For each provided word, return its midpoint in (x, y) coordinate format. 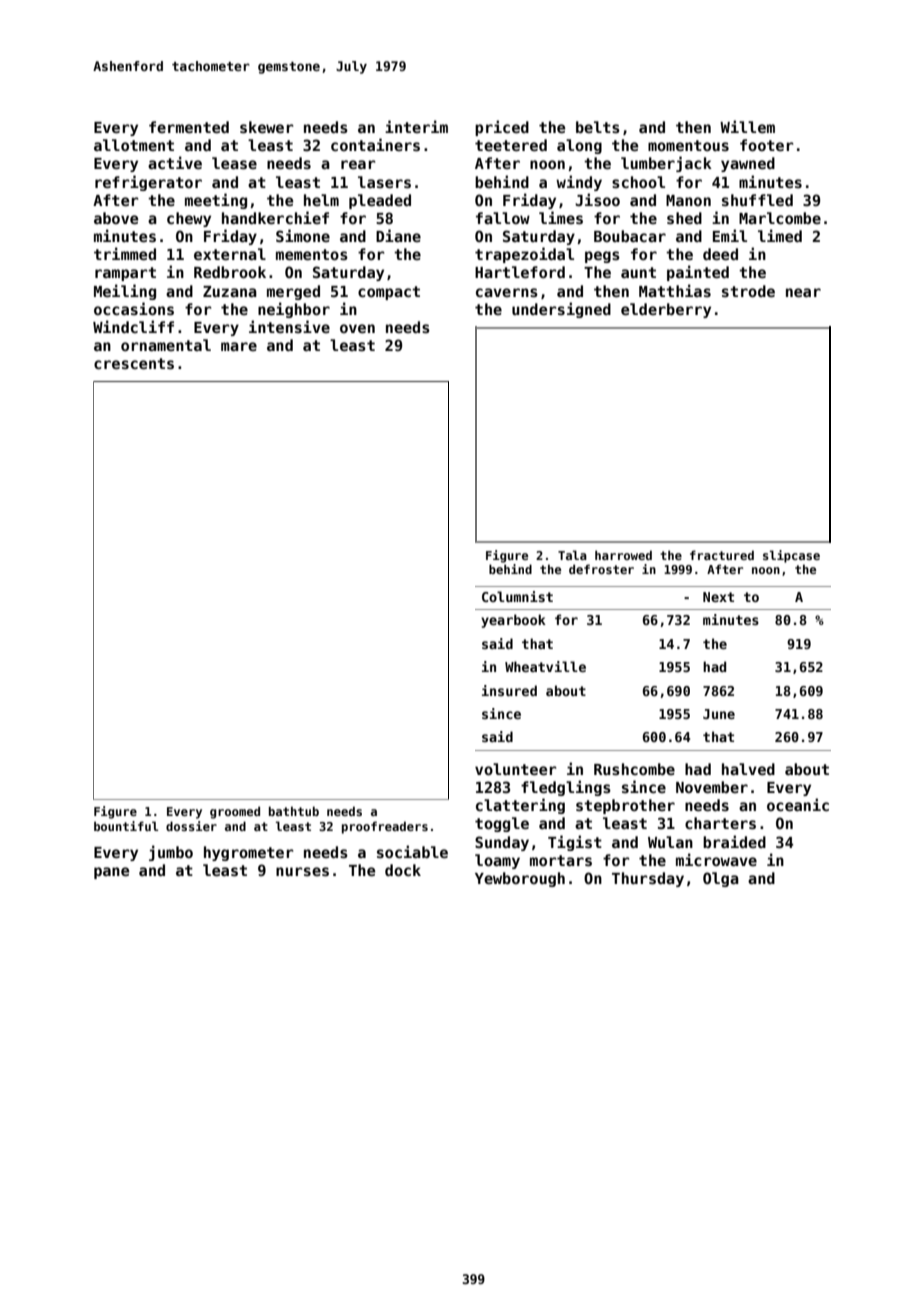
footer (767, 145)
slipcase (791, 556)
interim (416, 126)
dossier (191, 826)
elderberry (666, 310)
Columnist (517, 596)
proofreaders (385, 827)
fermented (189, 127)
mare (239, 346)
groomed (235, 812)
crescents (134, 363)
